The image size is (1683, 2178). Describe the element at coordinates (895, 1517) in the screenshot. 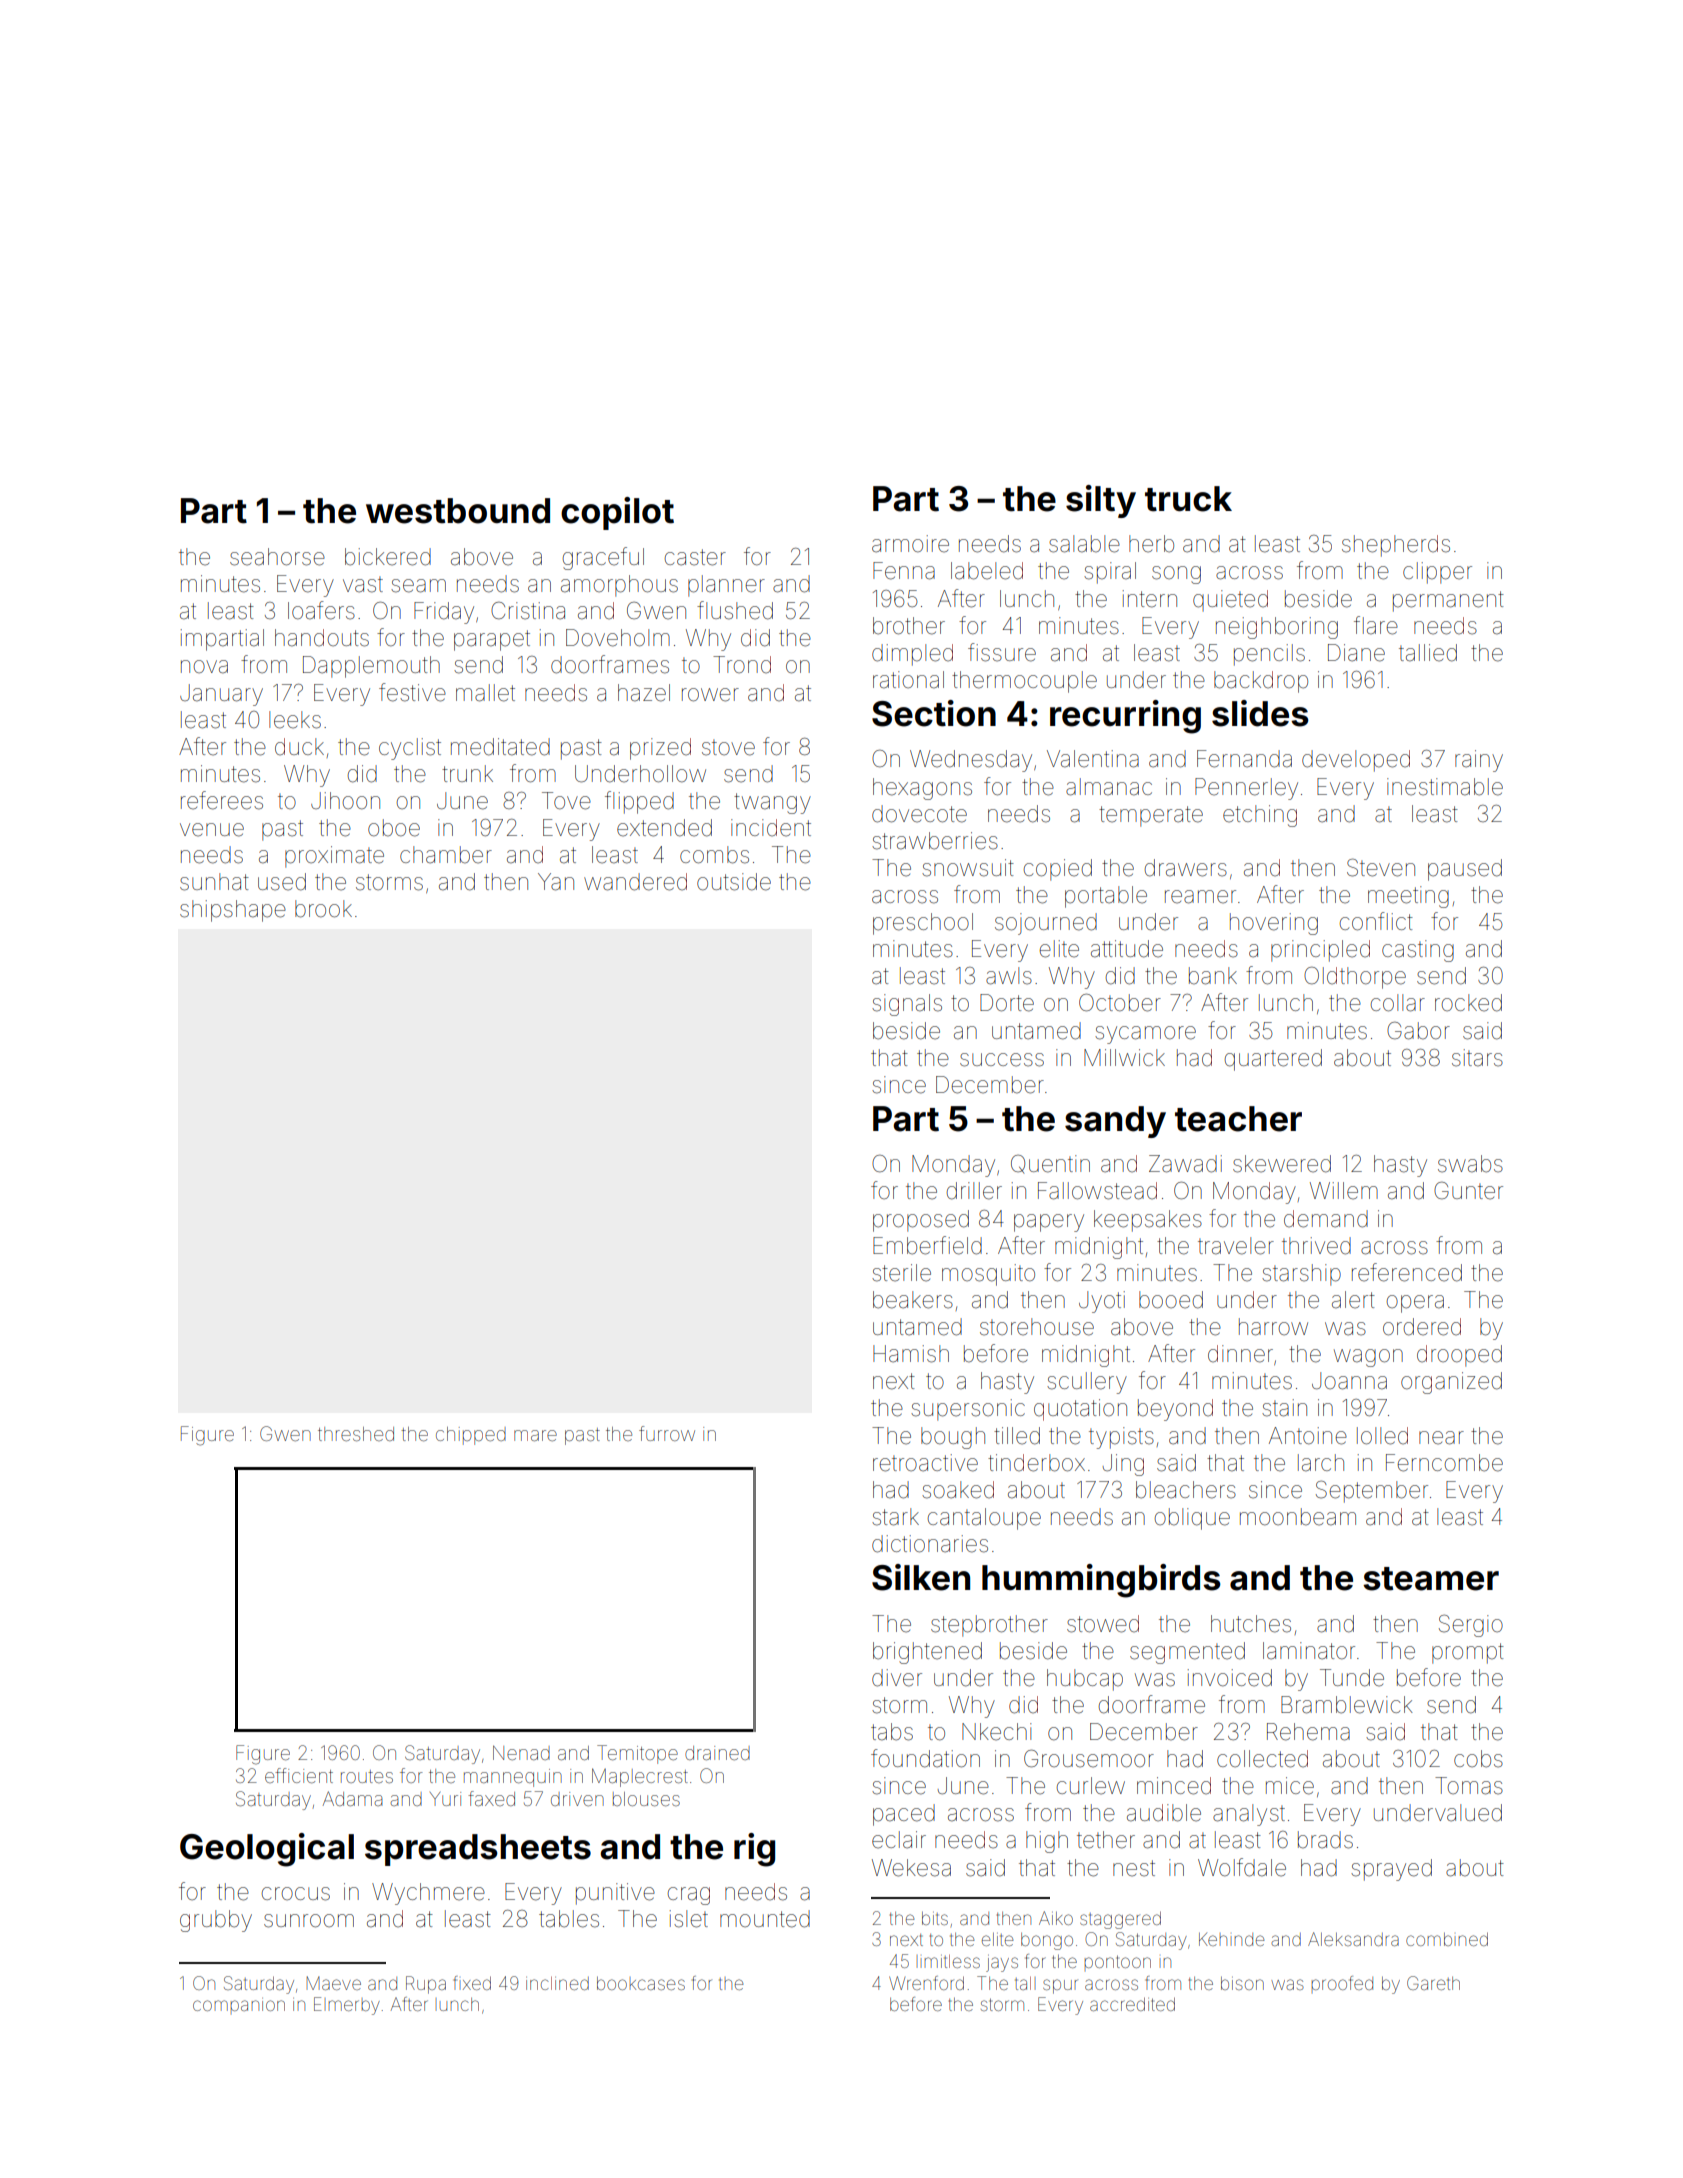

I see `stark` at that location.
